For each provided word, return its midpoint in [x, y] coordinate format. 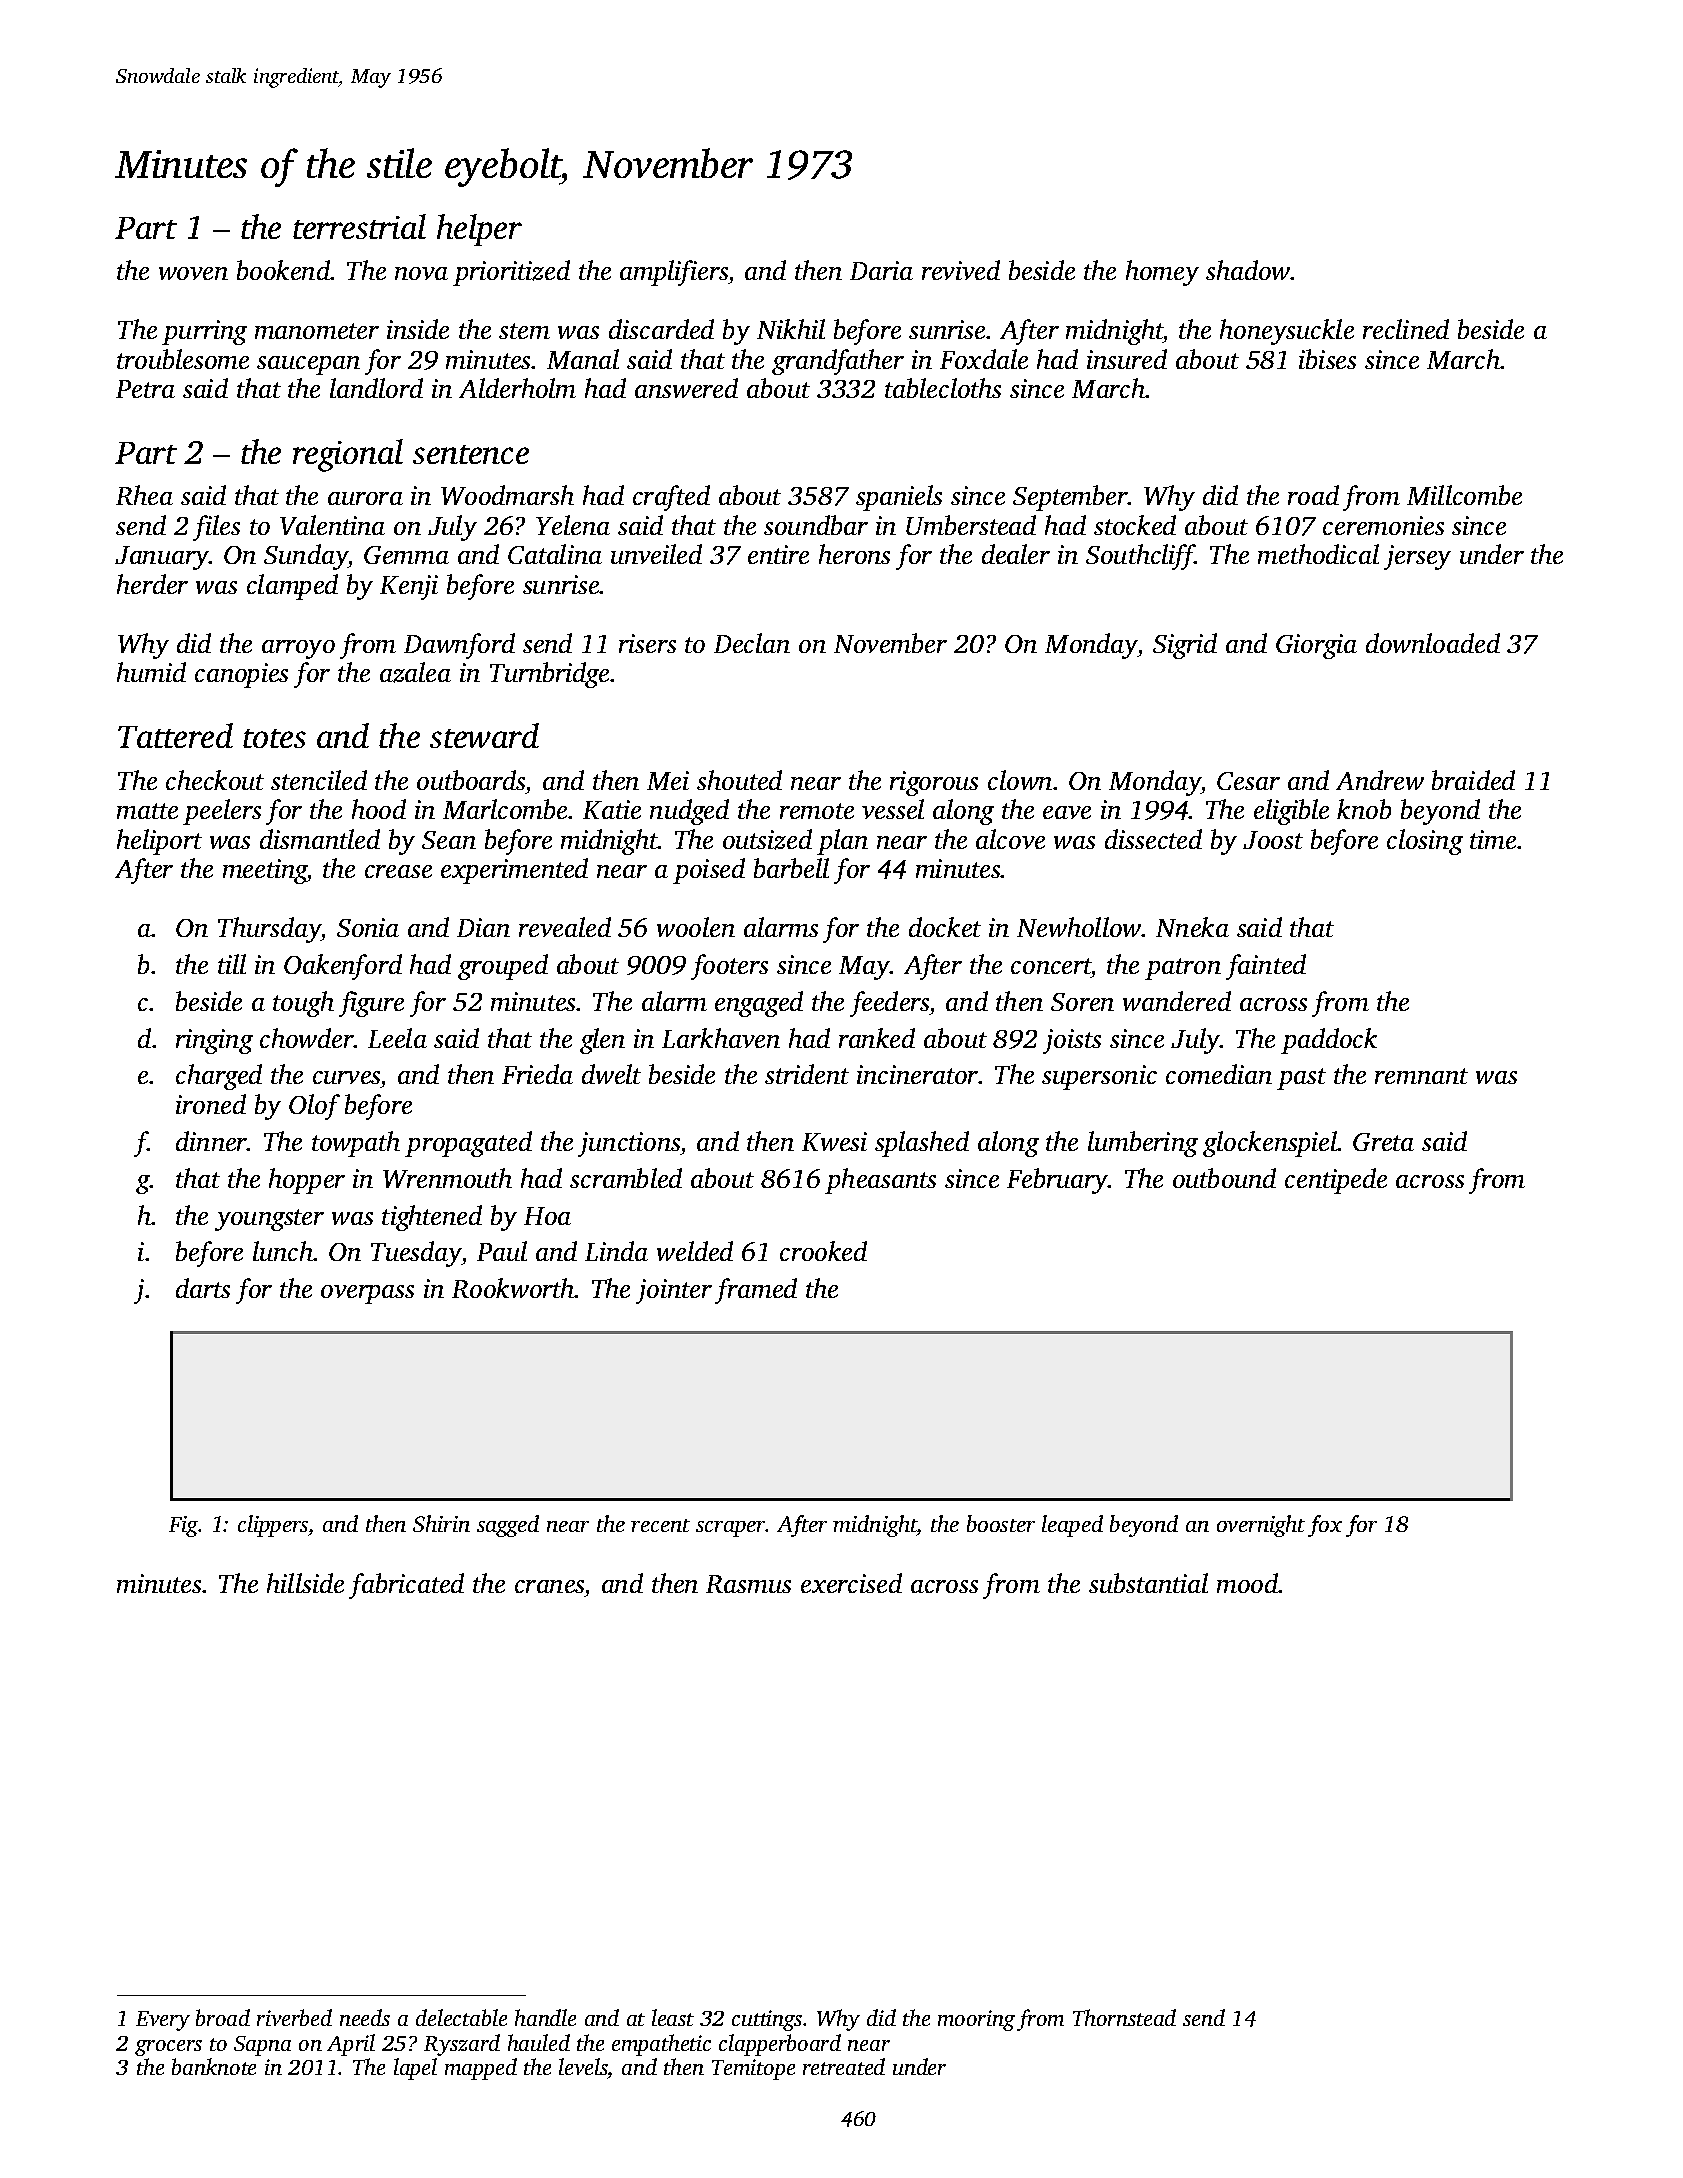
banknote [214, 2066]
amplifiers [674, 273]
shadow [1248, 270]
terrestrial [359, 226]
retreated [844, 2066]
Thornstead [1124, 2017]
